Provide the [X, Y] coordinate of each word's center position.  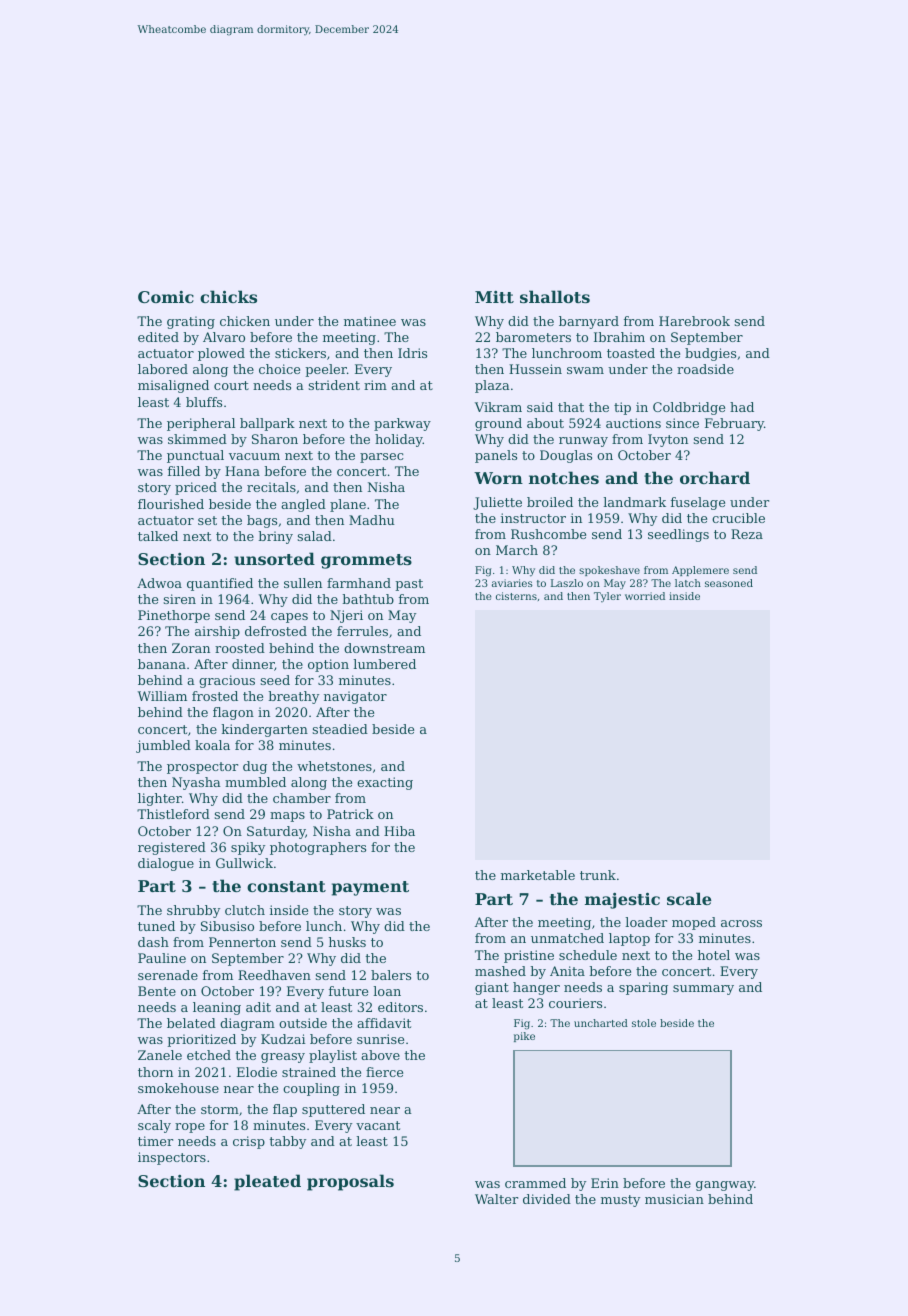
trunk [598, 875]
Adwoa [159, 583]
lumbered [384, 664]
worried [645, 596]
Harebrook [694, 321]
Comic [166, 297]
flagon [233, 713]
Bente [157, 991]
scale [689, 898]
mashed [500, 971]
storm [220, 1109]
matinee [370, 321]
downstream [384, 648]
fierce [384, 1072]
